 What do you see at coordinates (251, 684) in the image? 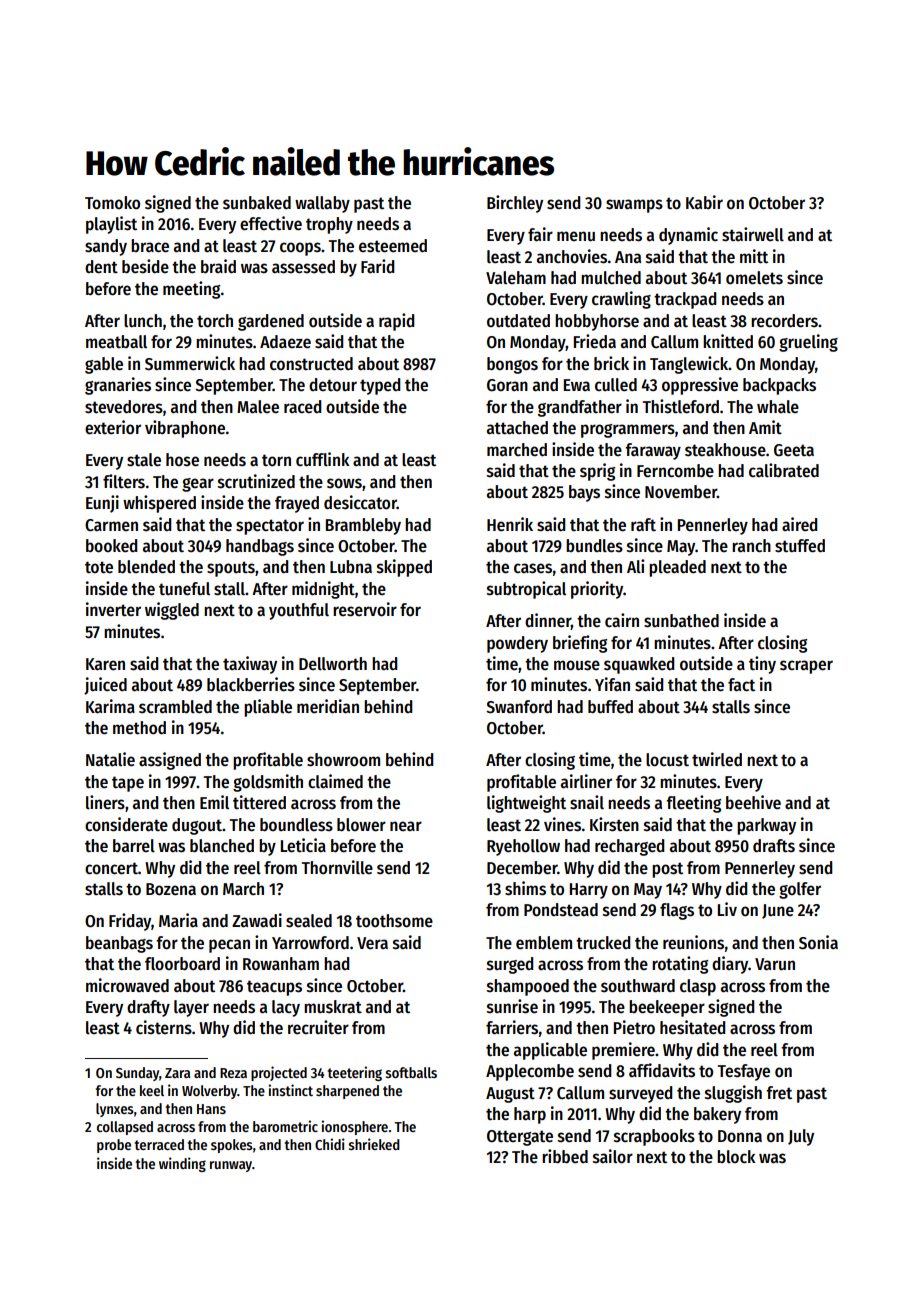
I see `blackberries` at bounding box center [251, 684].
